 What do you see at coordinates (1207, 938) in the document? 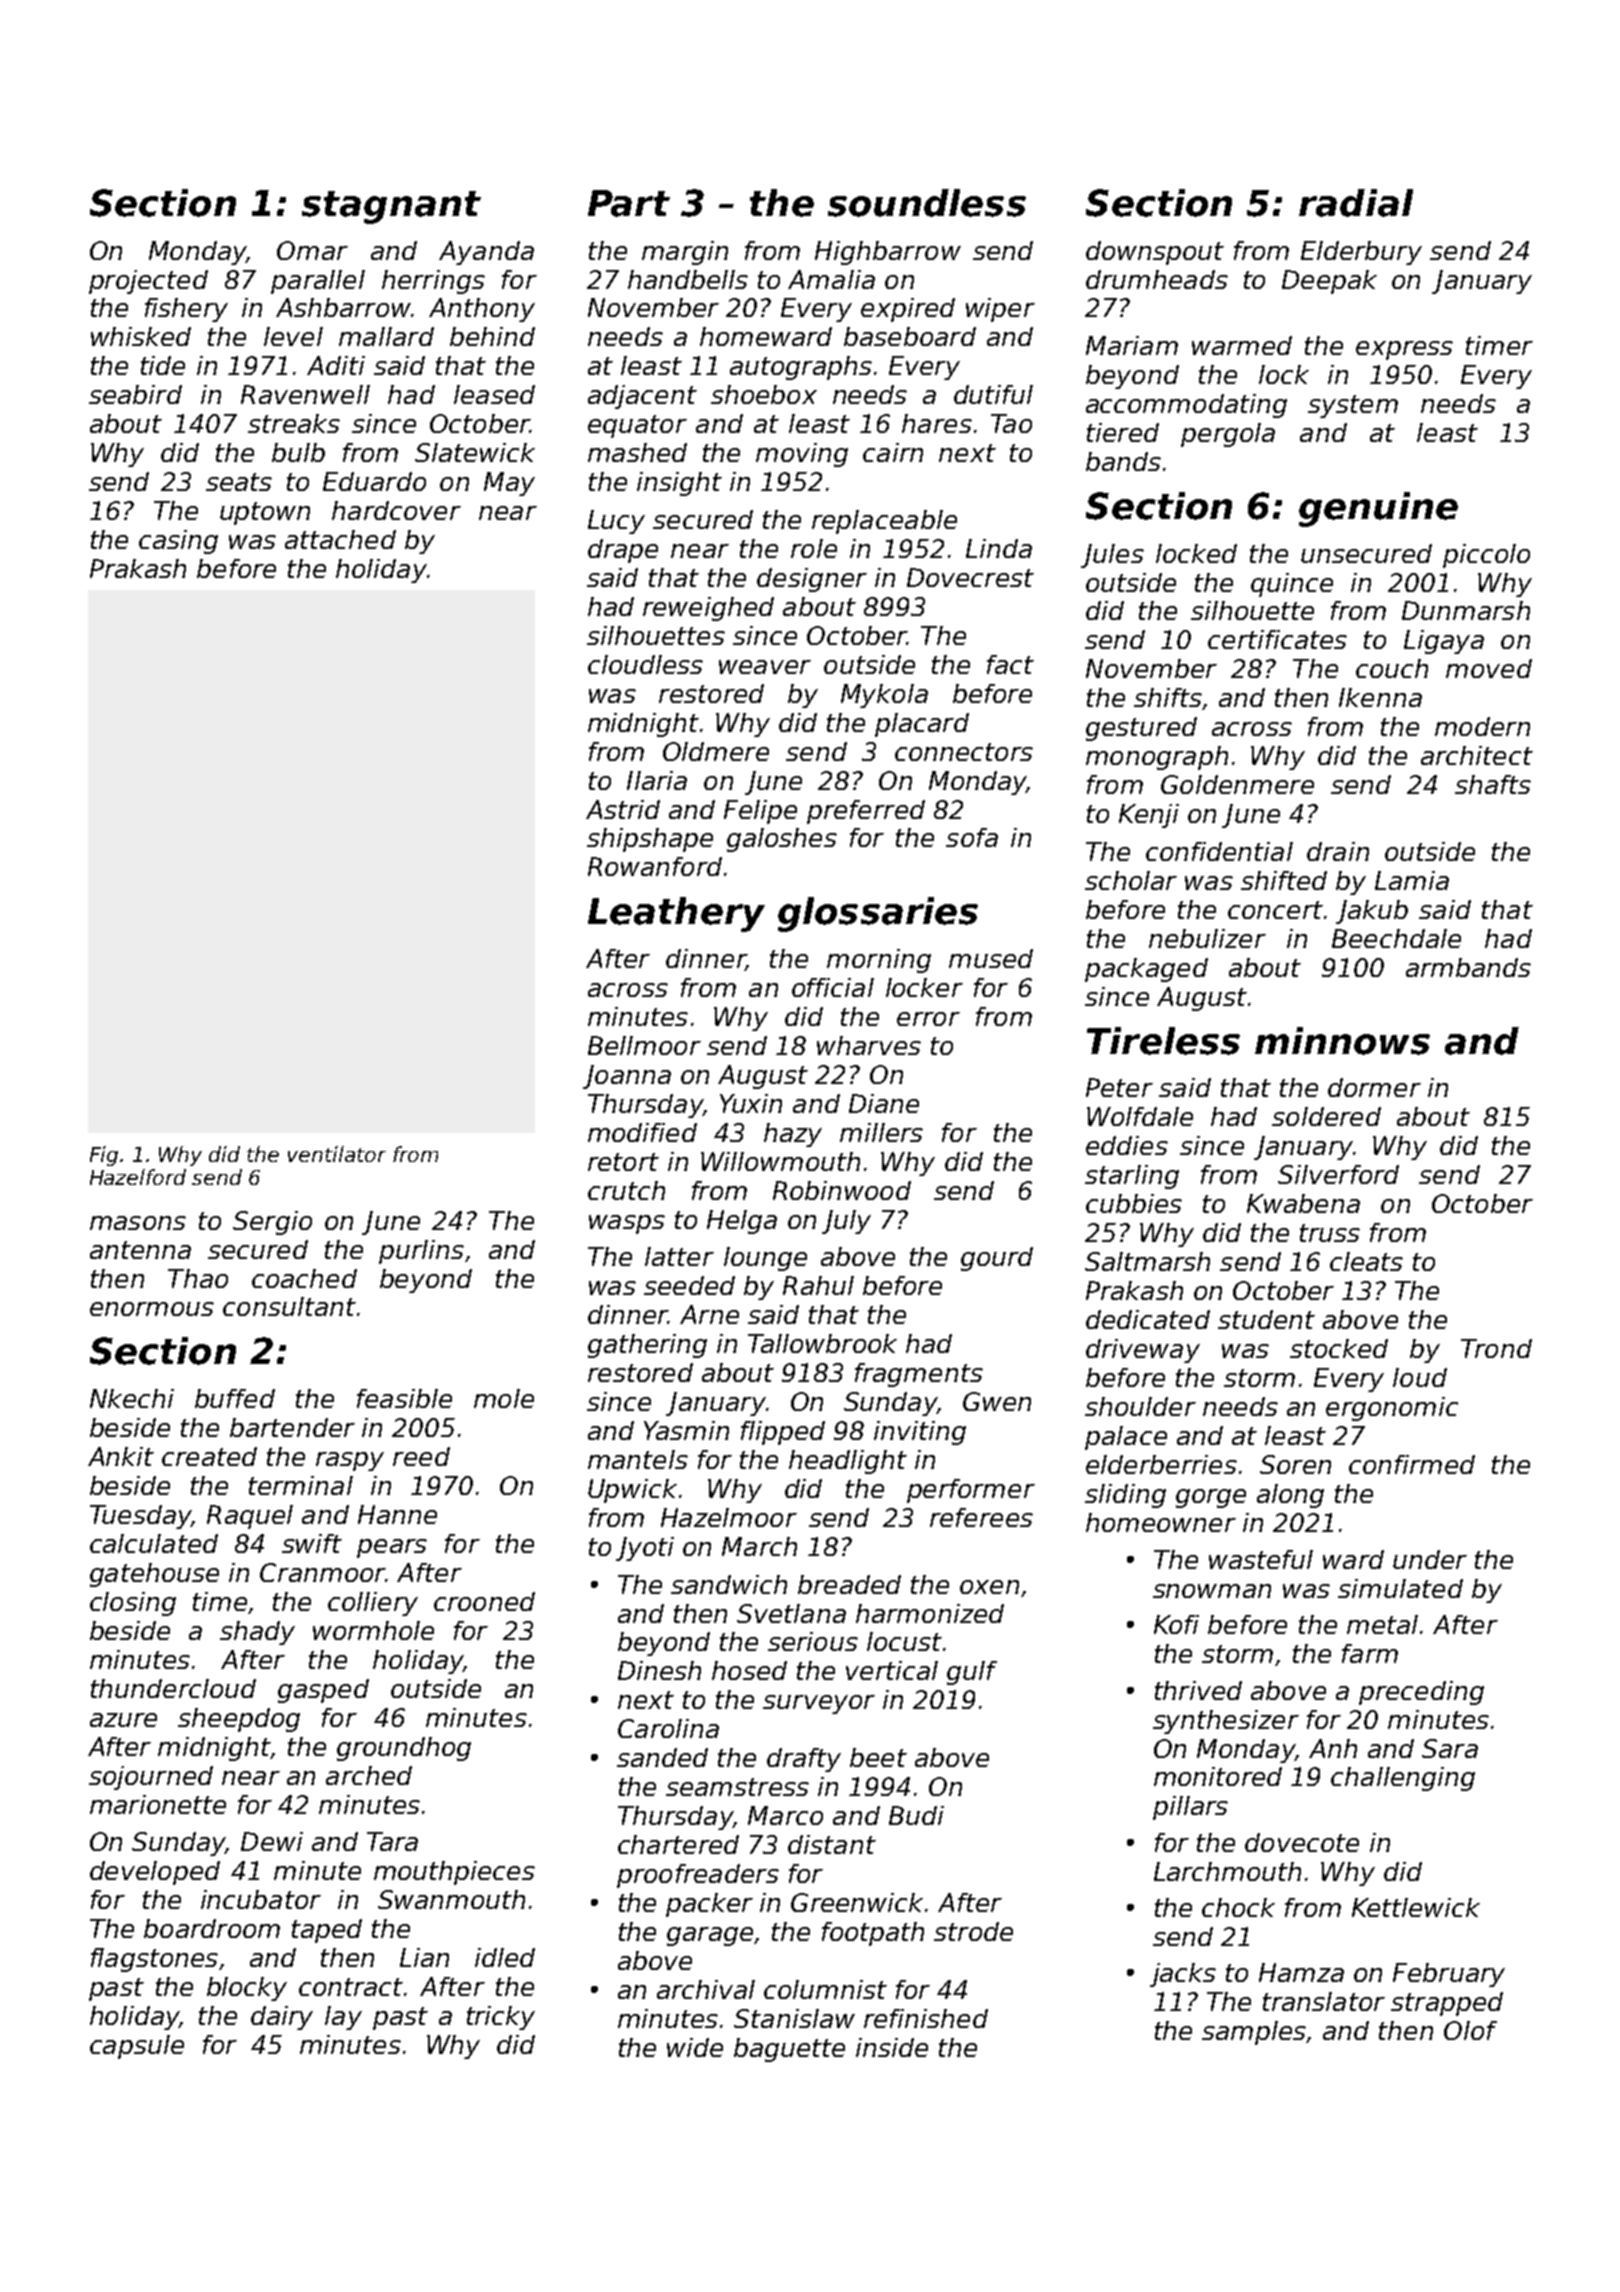
I see `nebulizer` at bounding box center [1207, 938].
